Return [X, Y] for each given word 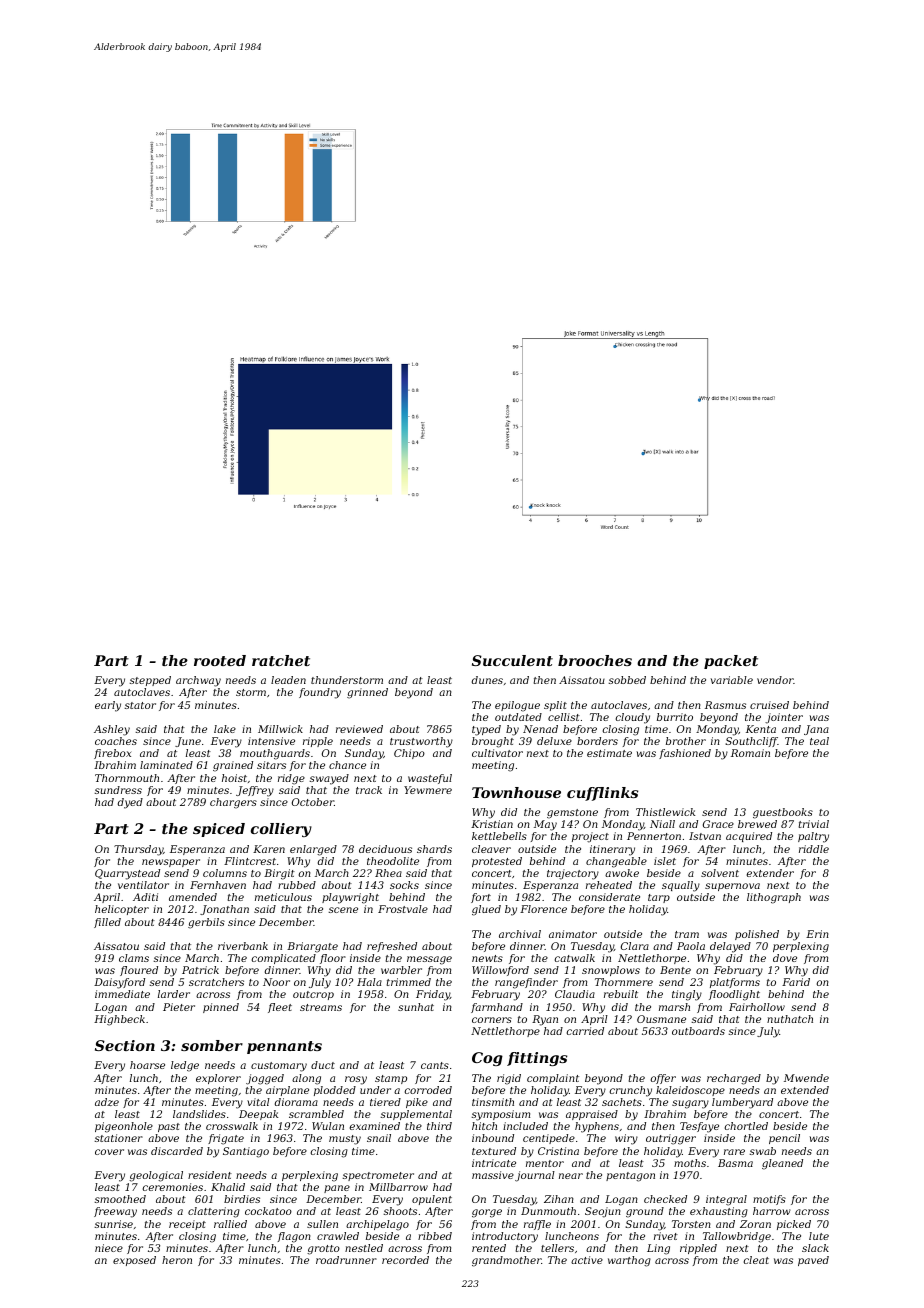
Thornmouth [127, 778]
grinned [367, 693]
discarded [177, 1151]
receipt [187, 1225]
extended [805, 1090]
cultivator [497, 753]
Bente [675, 970]
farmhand [497, 1008]
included [525, 1126]
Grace [718, 824]
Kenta [761, 729]
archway [198, 681]
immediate [122, 994]
